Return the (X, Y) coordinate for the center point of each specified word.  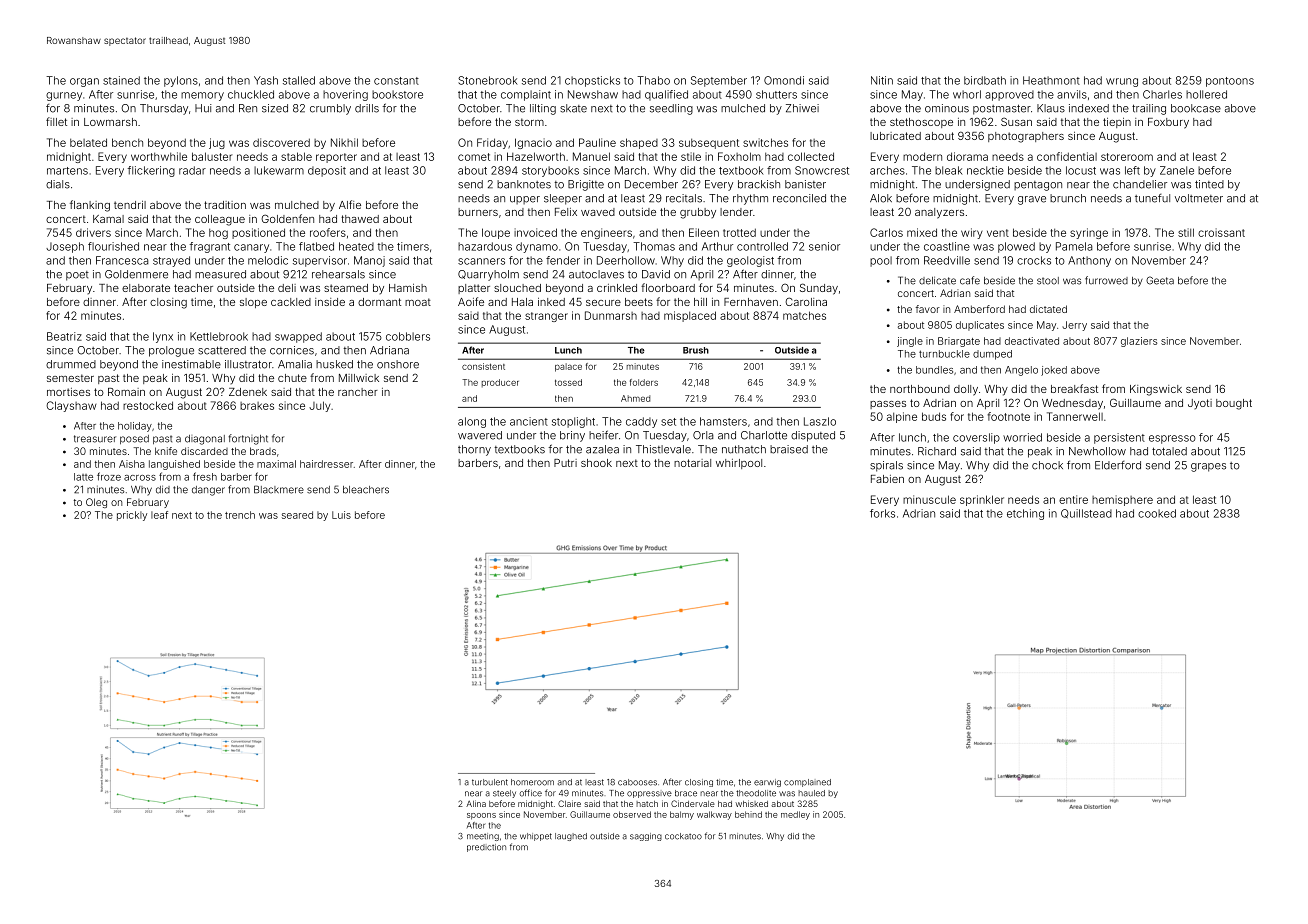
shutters (776, 94)
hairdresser (326, 464)
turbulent (490, 782)
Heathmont (1051, 80)
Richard (937, 451)
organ (84, 82)
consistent (483, 366)
